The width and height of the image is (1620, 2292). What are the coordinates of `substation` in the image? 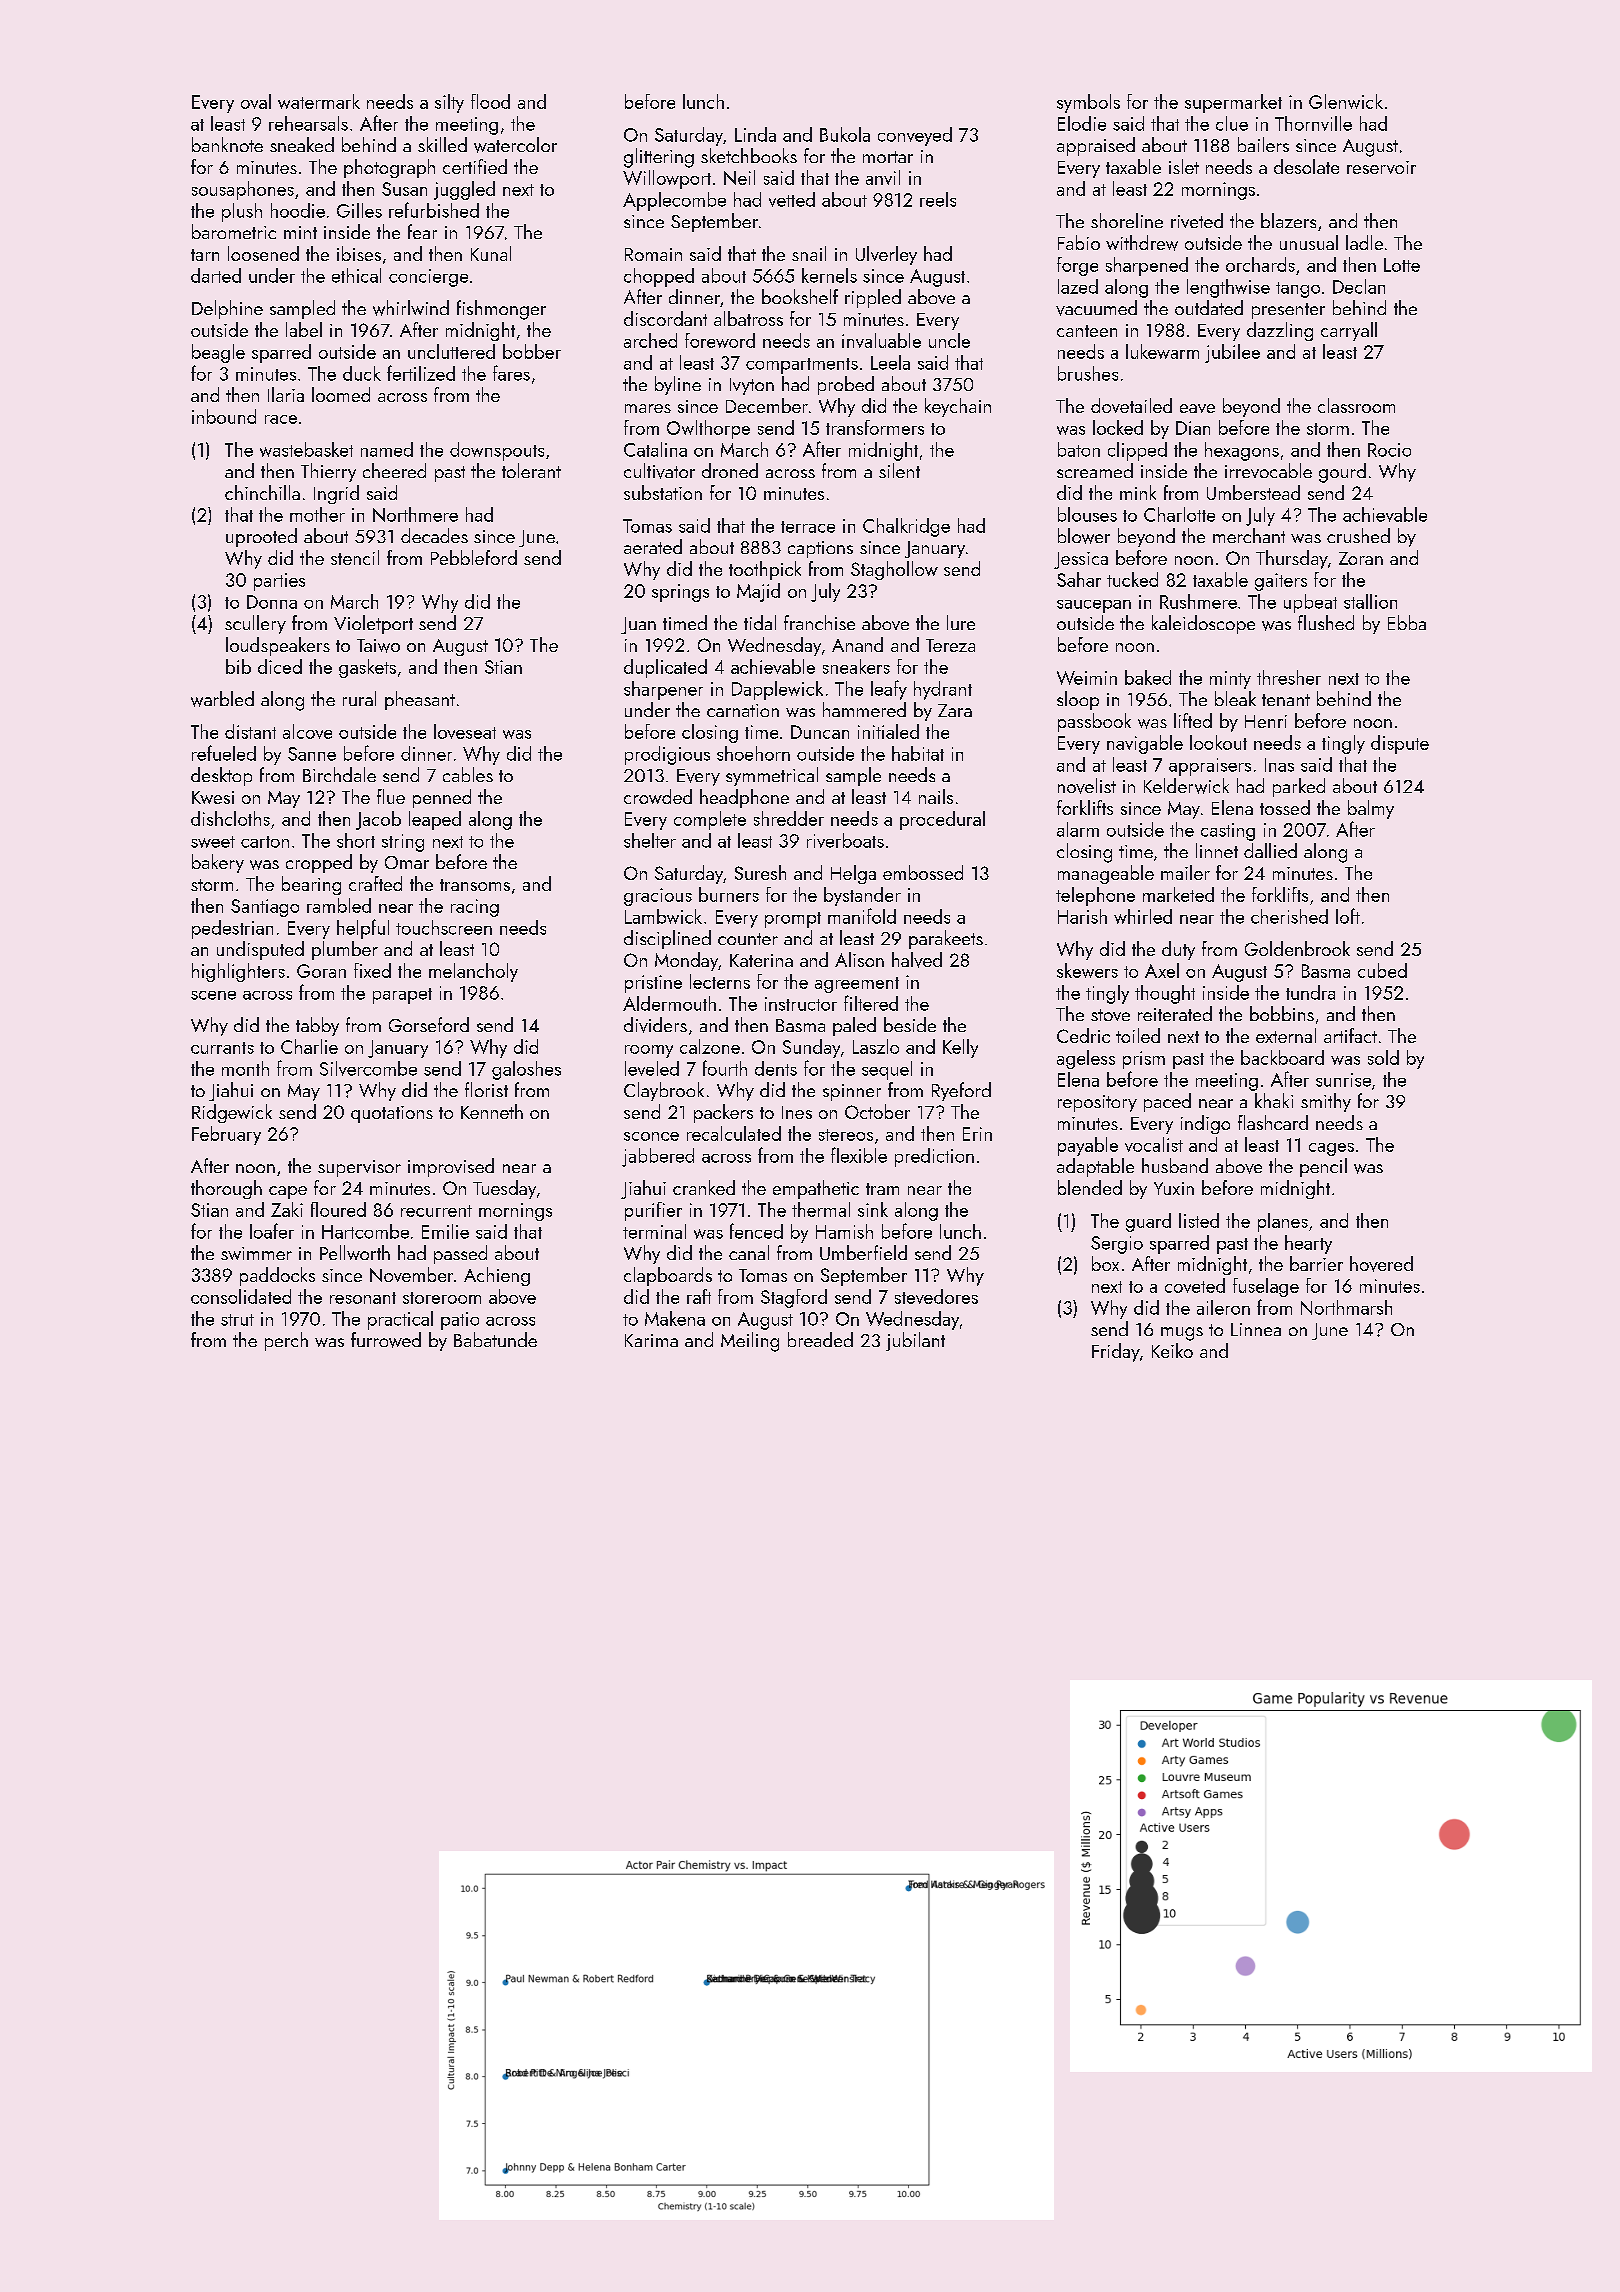 It's located at (663, 492).
